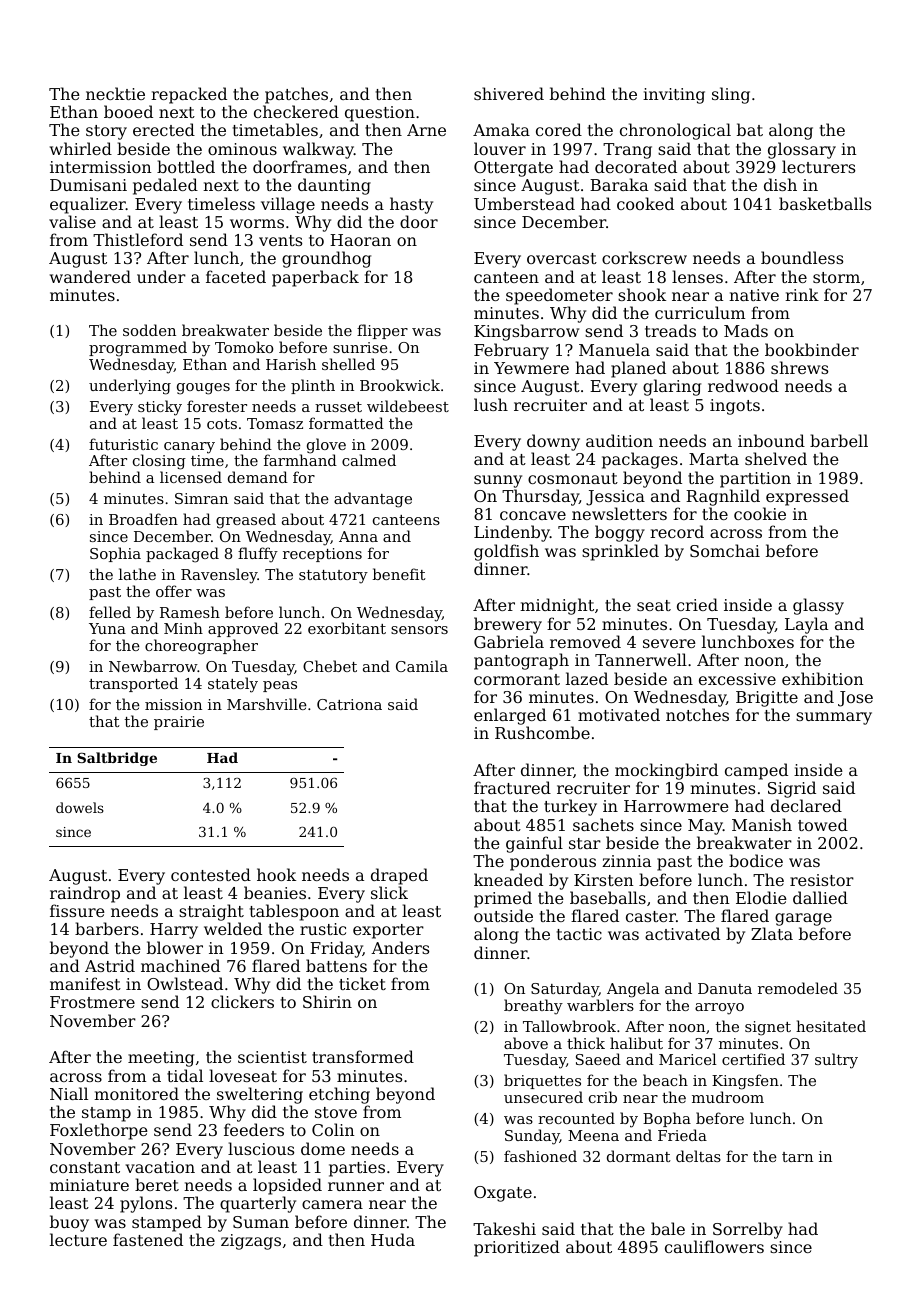 The width and height of the document is (924, 1308). Describe the element at coordinates (802, 150) in the document. I see `glossary` at that location.
